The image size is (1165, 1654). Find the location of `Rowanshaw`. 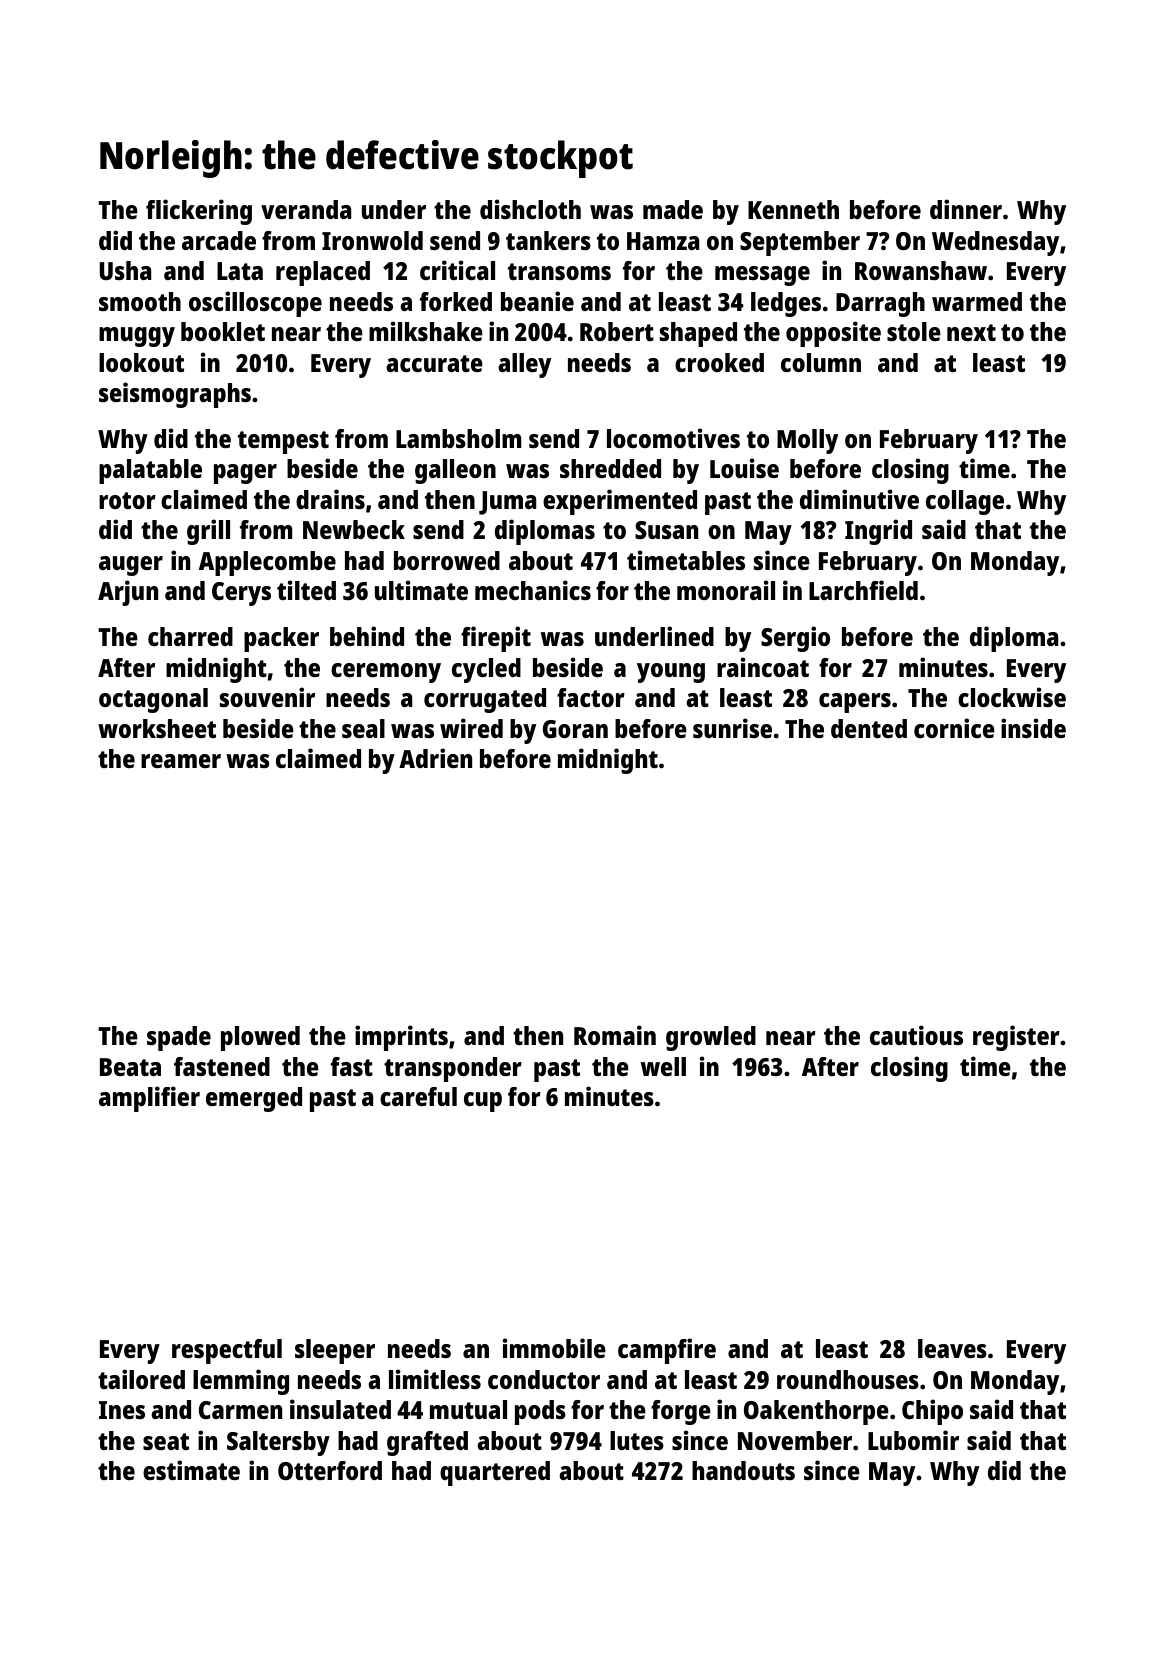

Rowanshaw is located at coordinates (921, 270).
